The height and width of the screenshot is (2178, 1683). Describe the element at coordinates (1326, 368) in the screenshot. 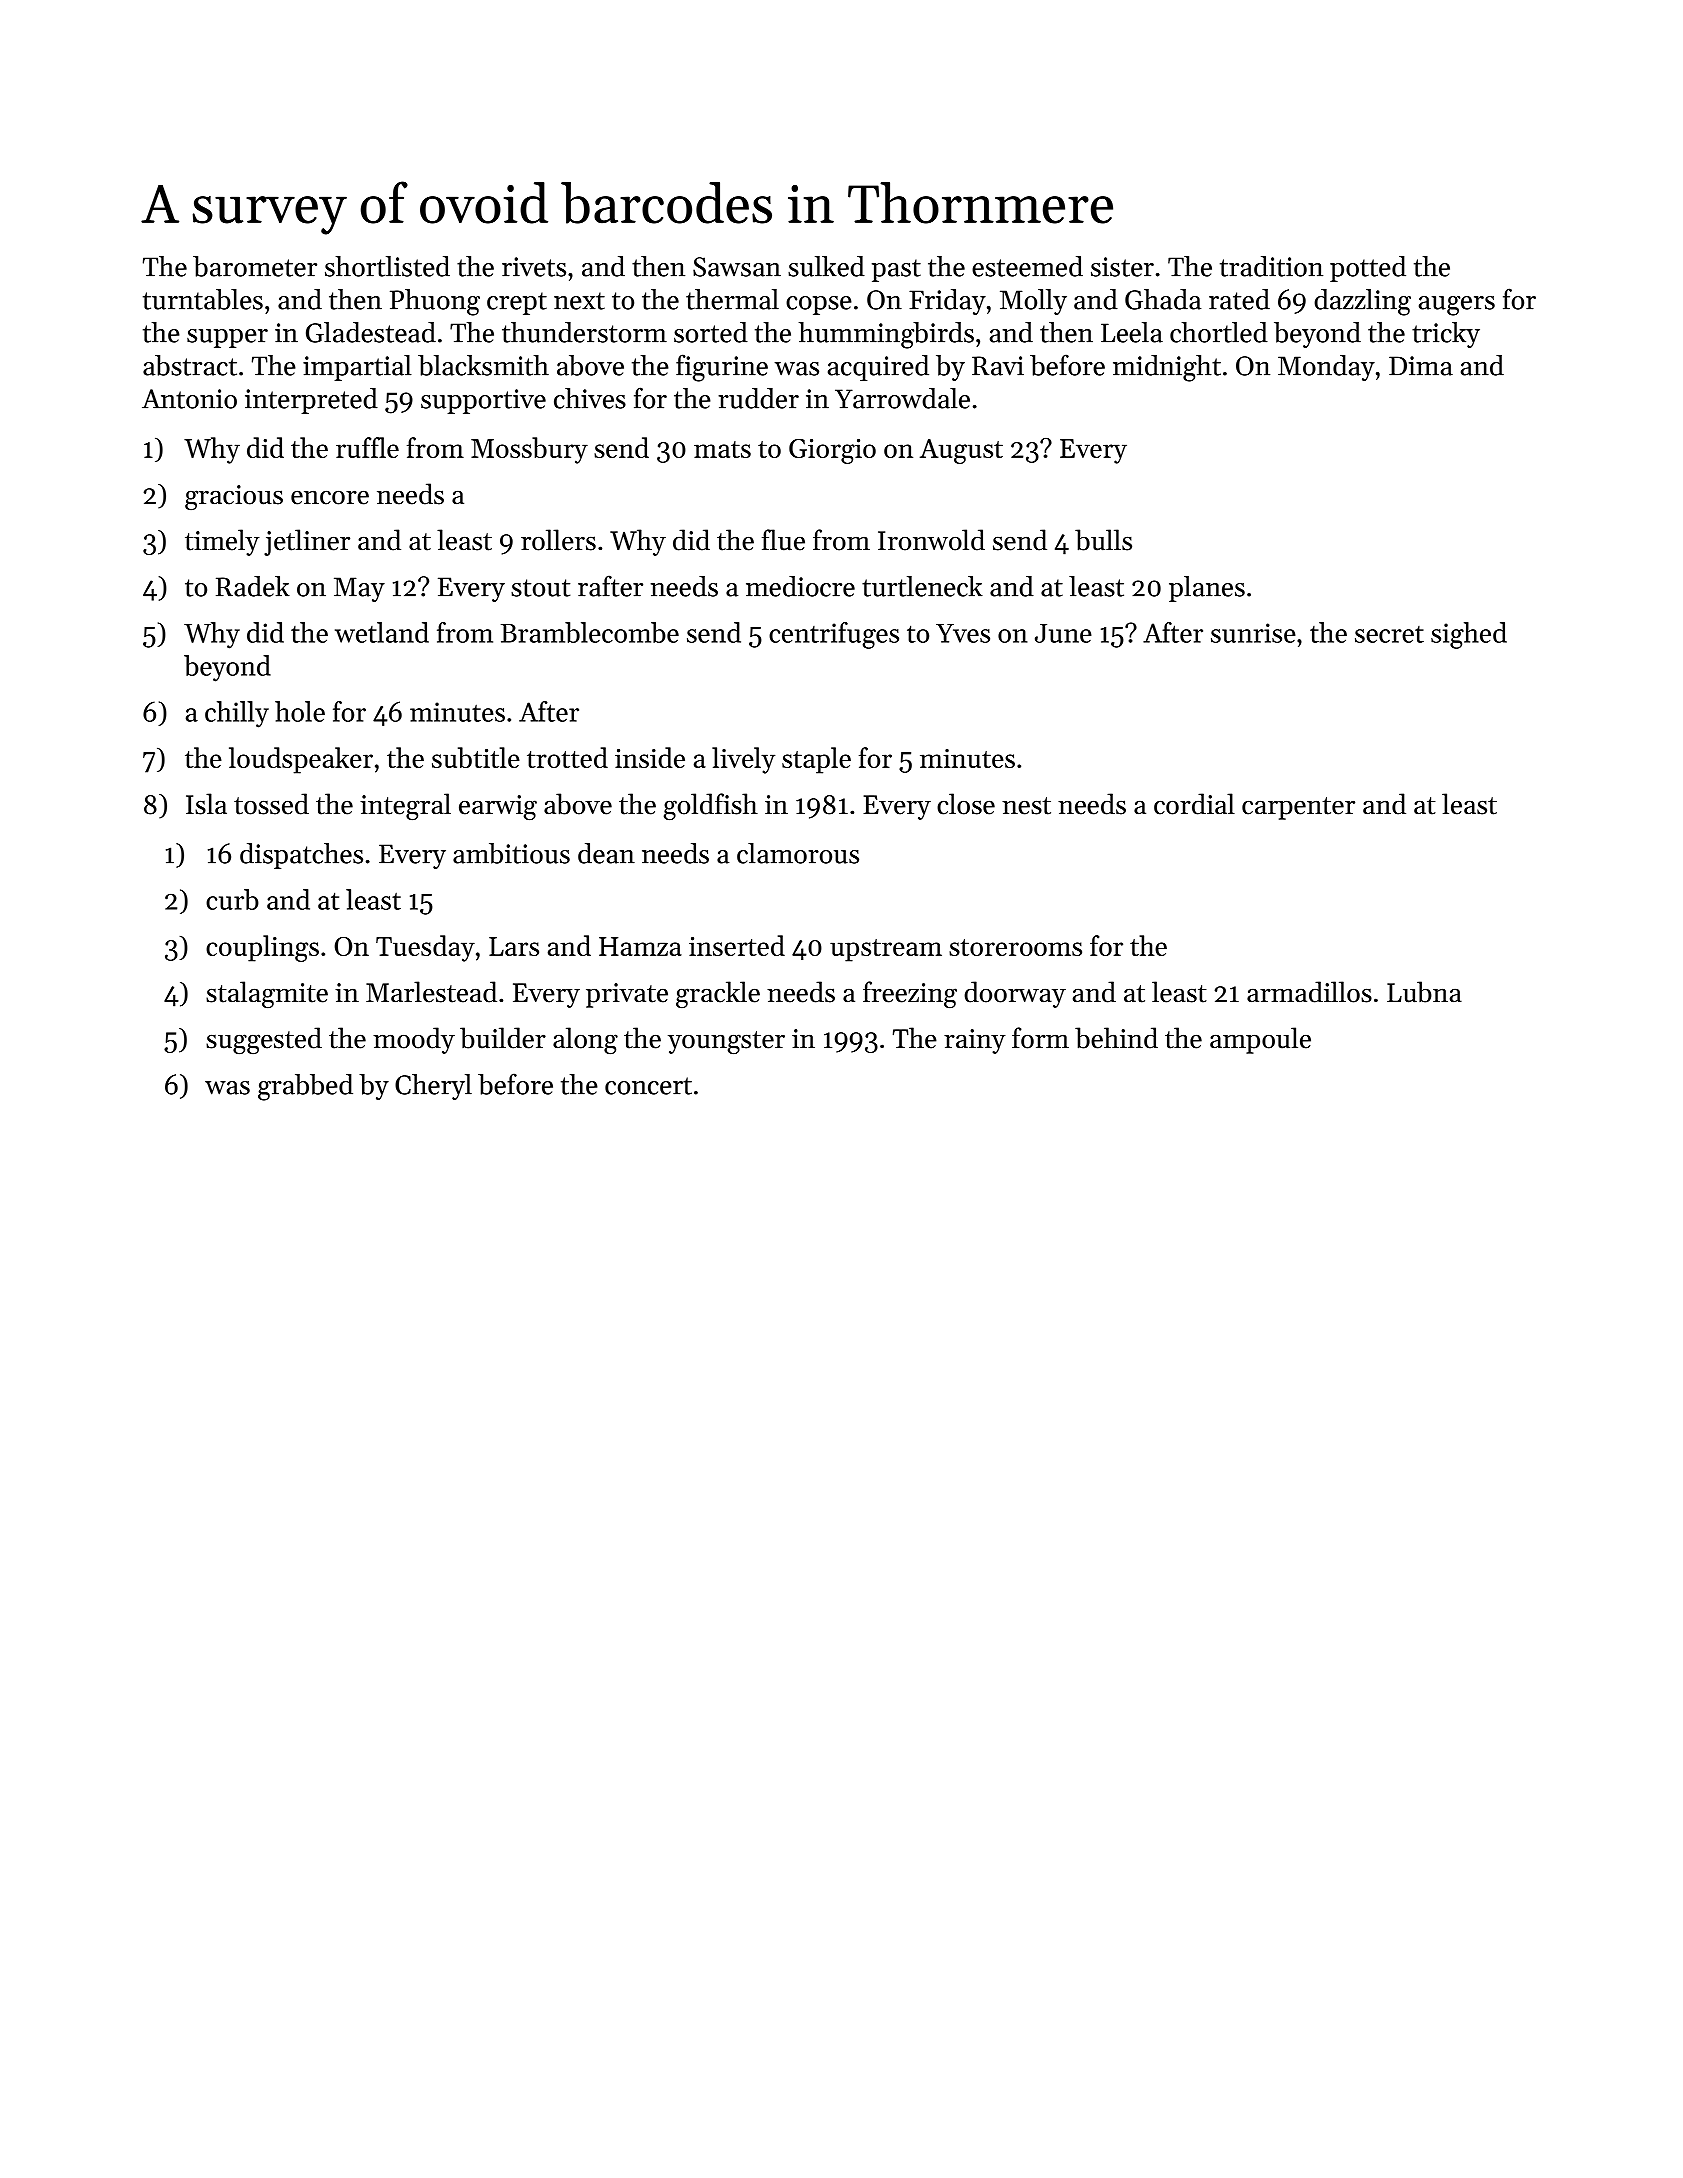

I see `Monday` at that location.
